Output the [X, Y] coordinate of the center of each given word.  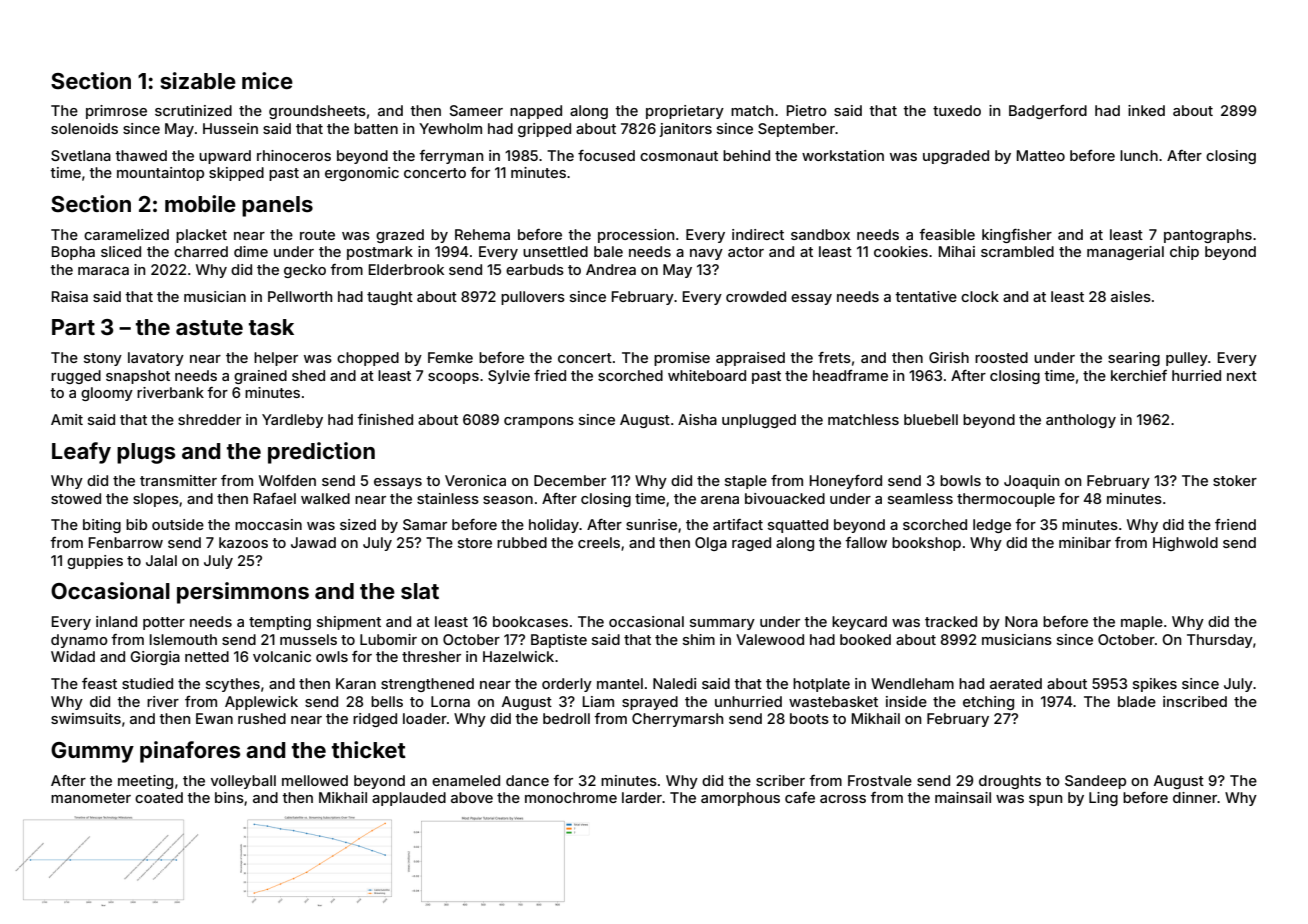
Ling [1103, 799]
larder [642, 797]
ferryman [451, 157]
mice [267, 80]
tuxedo [957, 110]
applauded [409, 799]
